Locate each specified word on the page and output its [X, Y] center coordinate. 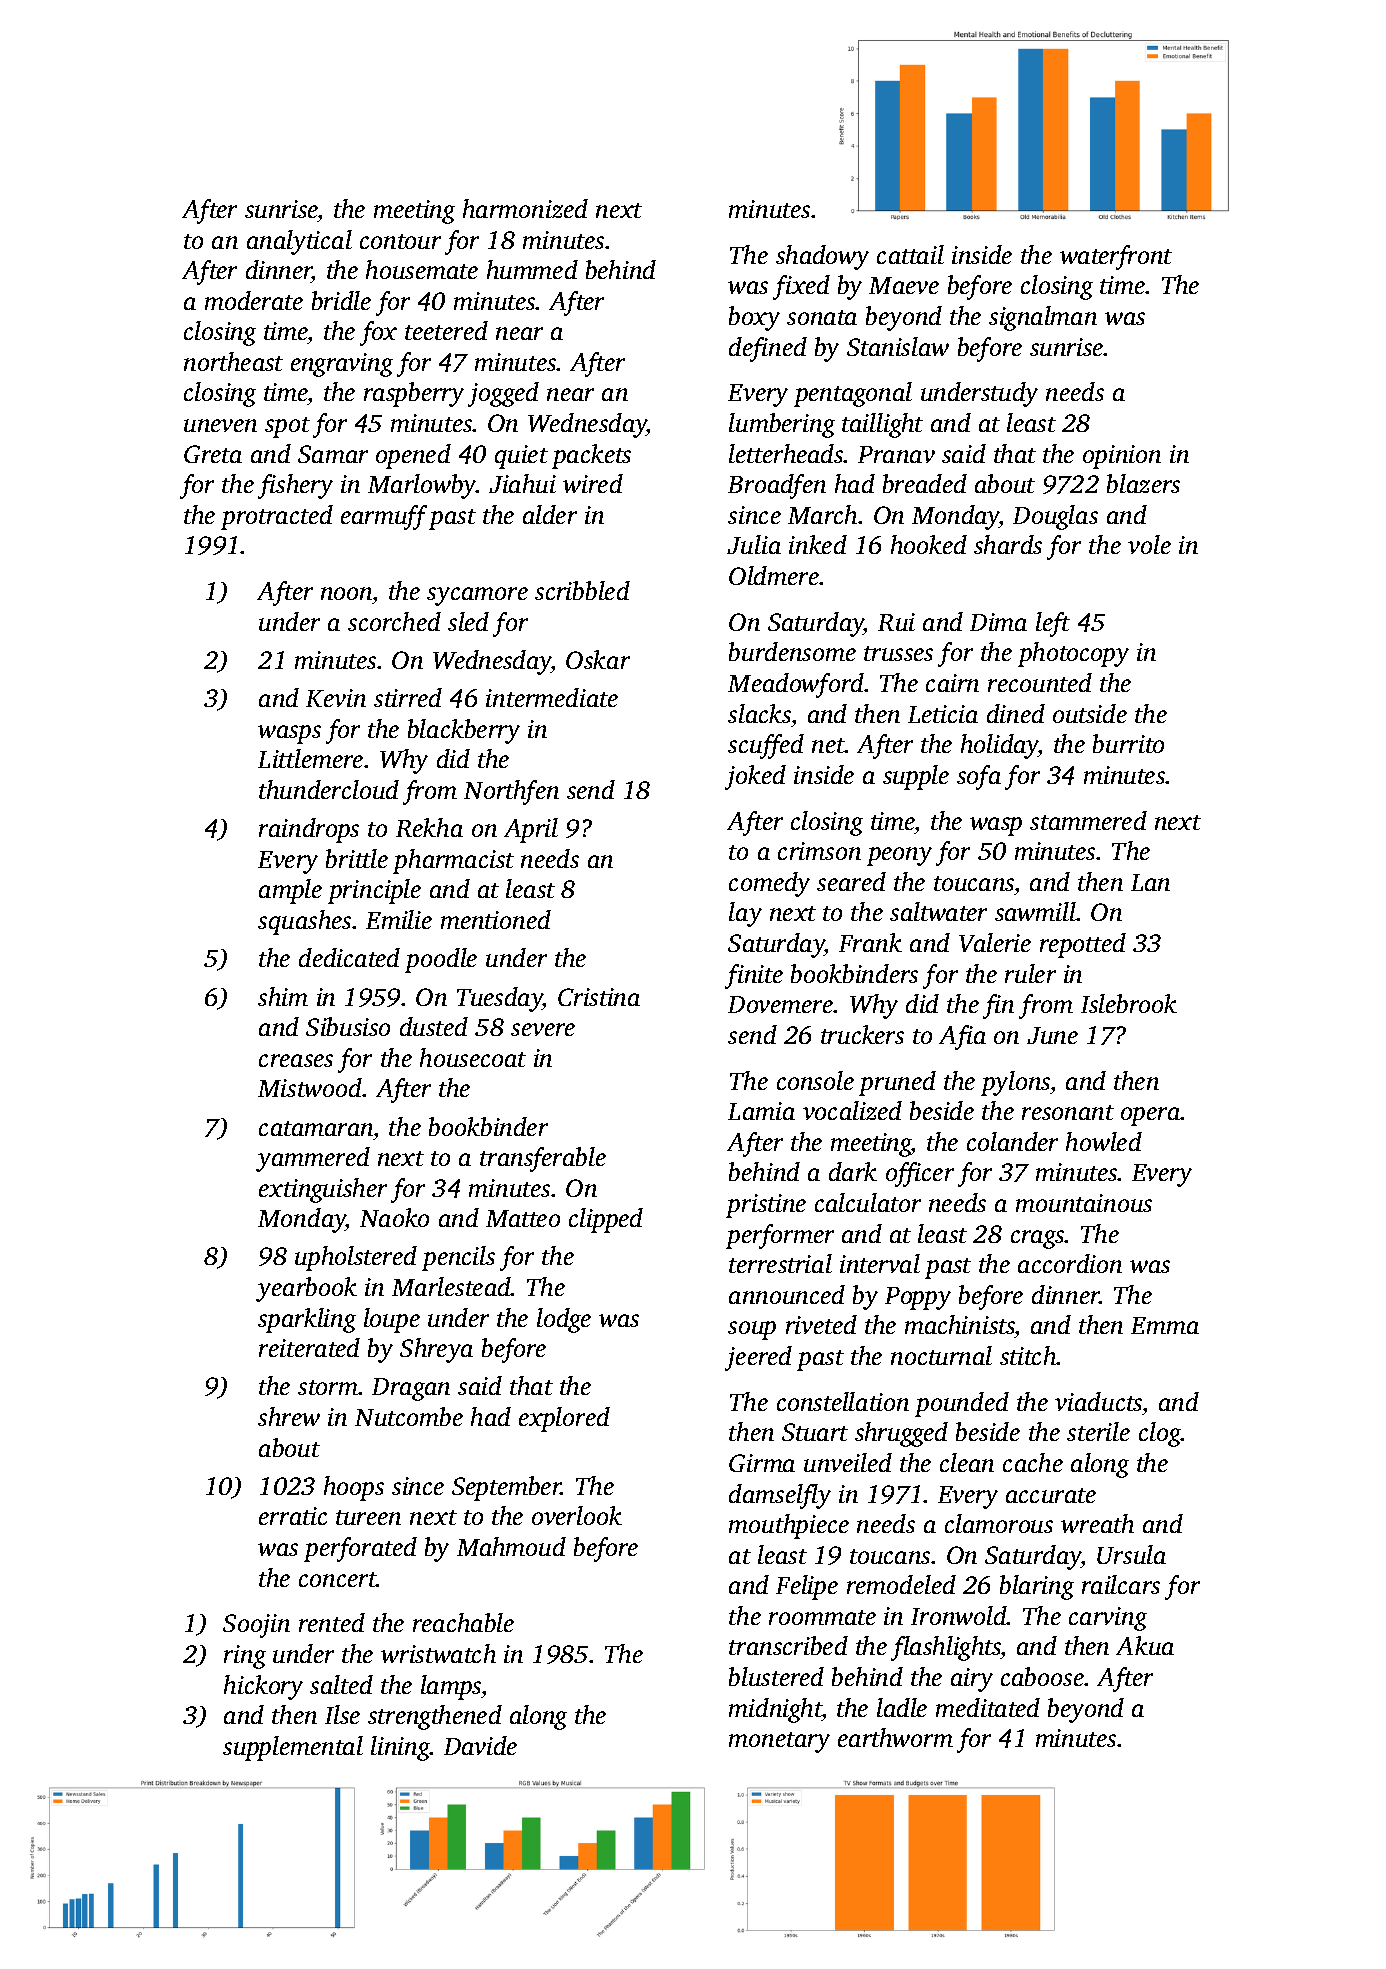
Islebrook [1129, 1003]
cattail [910, 254]
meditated [988, 1707]
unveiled [848, 1462]
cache [1033, 1462]
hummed [532, 269]
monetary [779, 1742]
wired [593, 483]
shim [283, 996]
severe [543, 1029]
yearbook [306, 1289]
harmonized [525, 208]
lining [400, 1748]
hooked [929, 544]
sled [468, 621]
